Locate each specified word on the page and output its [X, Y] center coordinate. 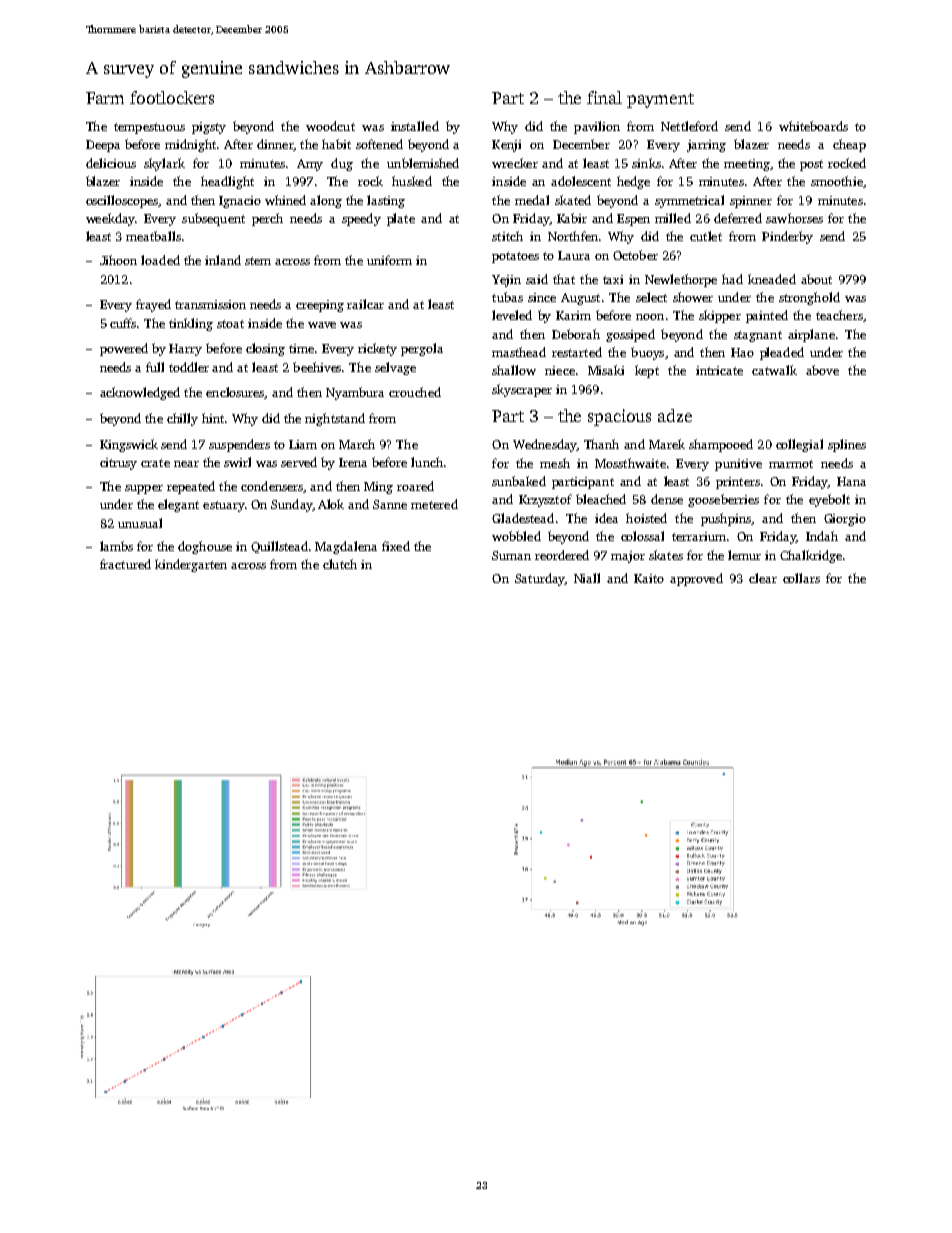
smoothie [837, 181]
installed [415, 126]
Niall [587, 578]
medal [532, 200]
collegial [799, 445]
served [299, 462]
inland [223, 260]
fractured [125, 564]
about [816, 279]
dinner [275, 144]
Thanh [601, 444]
